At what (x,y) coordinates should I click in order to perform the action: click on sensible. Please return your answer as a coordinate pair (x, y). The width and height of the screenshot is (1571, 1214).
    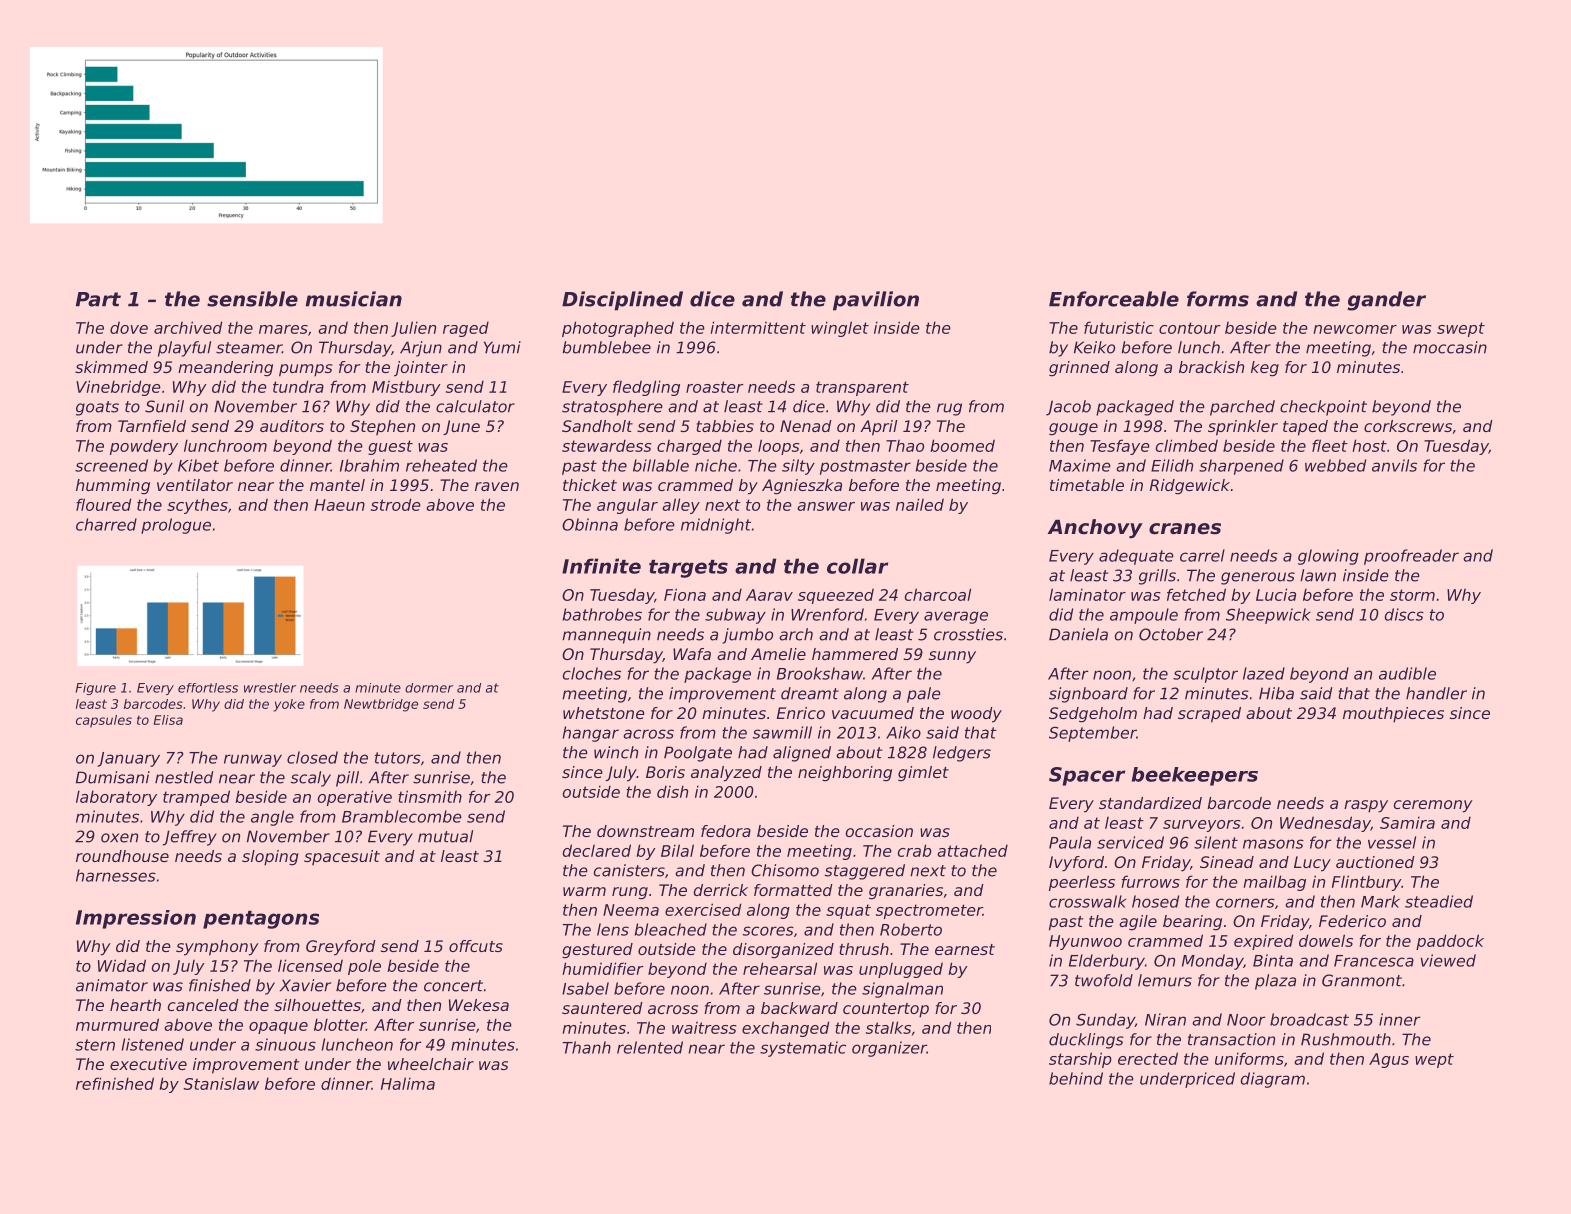
    Looking at the image, I should click on (252, 299).
